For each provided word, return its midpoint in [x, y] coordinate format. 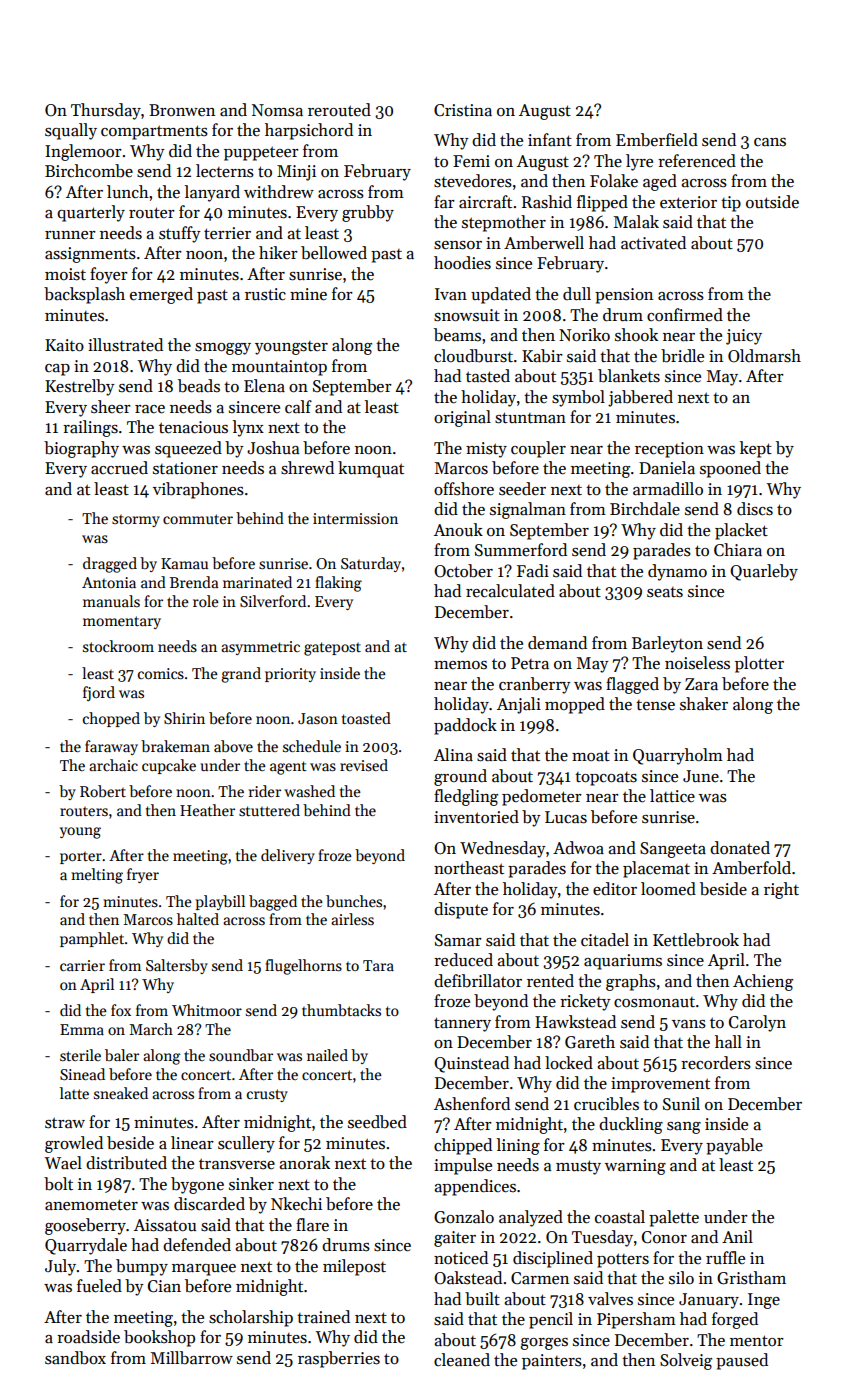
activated [653, 243]
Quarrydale [86, 1246]
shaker [704, 704]
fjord [99, 693]
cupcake [169, 766]
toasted [366, 718]
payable [734, 1146]
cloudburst [473, 356]
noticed [461, 1258]
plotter [759, 664]
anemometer [91, 1205]
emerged [161, 295]
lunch [128, 192]
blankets [629, 376]
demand [557, 643]
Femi [471, 161]
